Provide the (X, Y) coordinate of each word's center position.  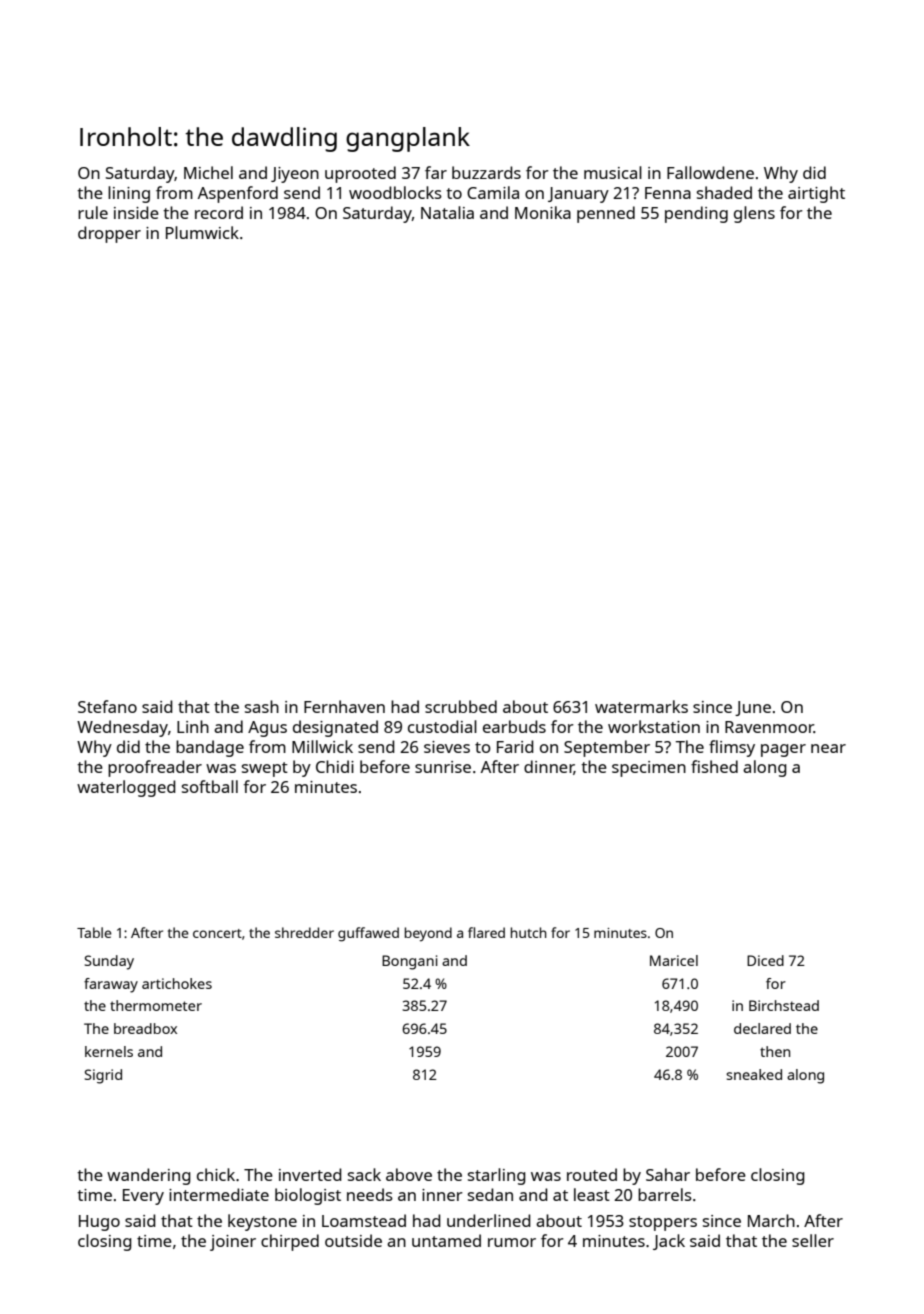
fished (714, 766)
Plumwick (202, 232)
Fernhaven (344, 706)
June (753, 708)
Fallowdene (710, 172)
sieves (447, 747)
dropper (109, 234)
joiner (233, 1243)
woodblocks (395, 192)
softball (210, 786)
